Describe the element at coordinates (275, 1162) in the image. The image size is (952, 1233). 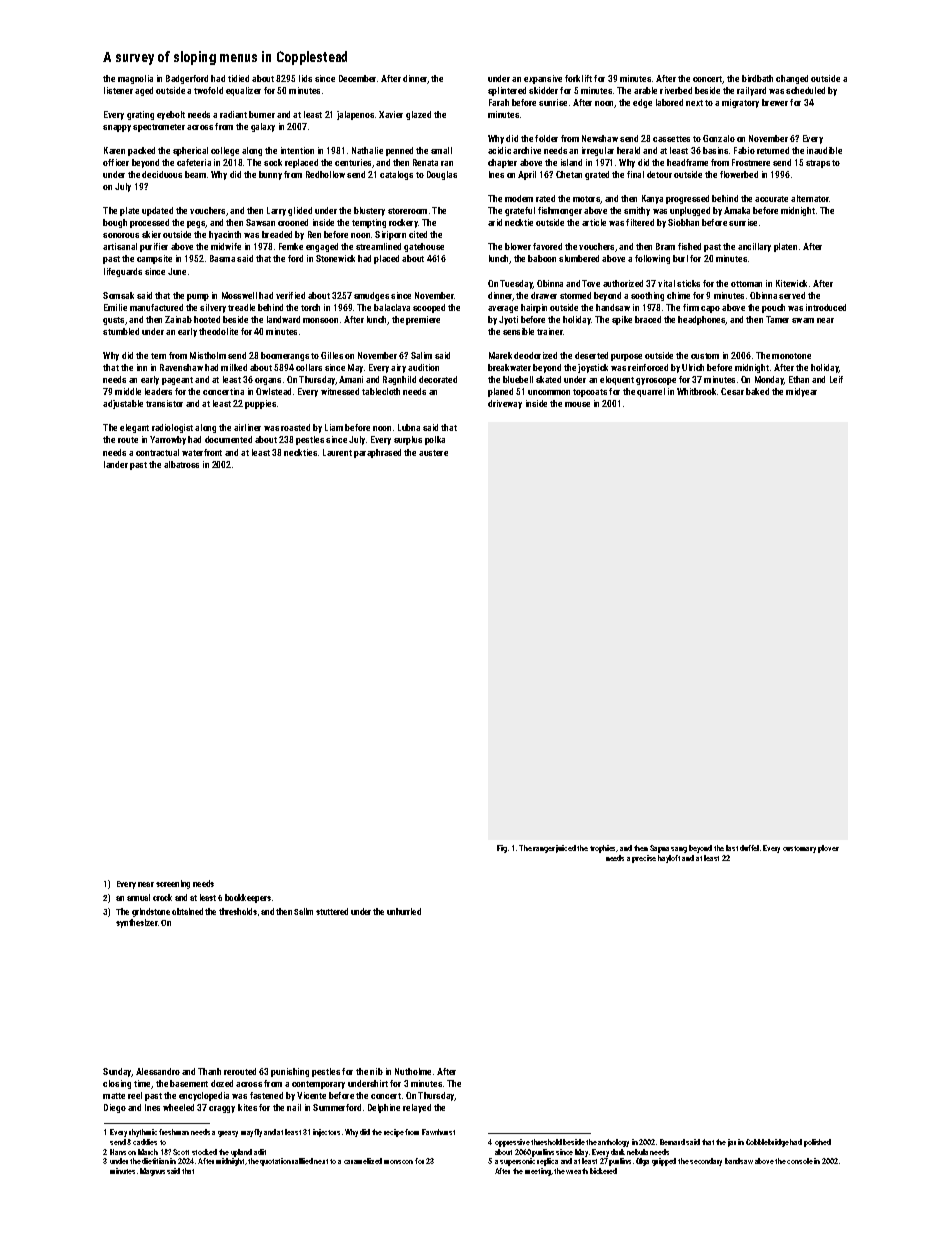
I see `quotation` at that location.
